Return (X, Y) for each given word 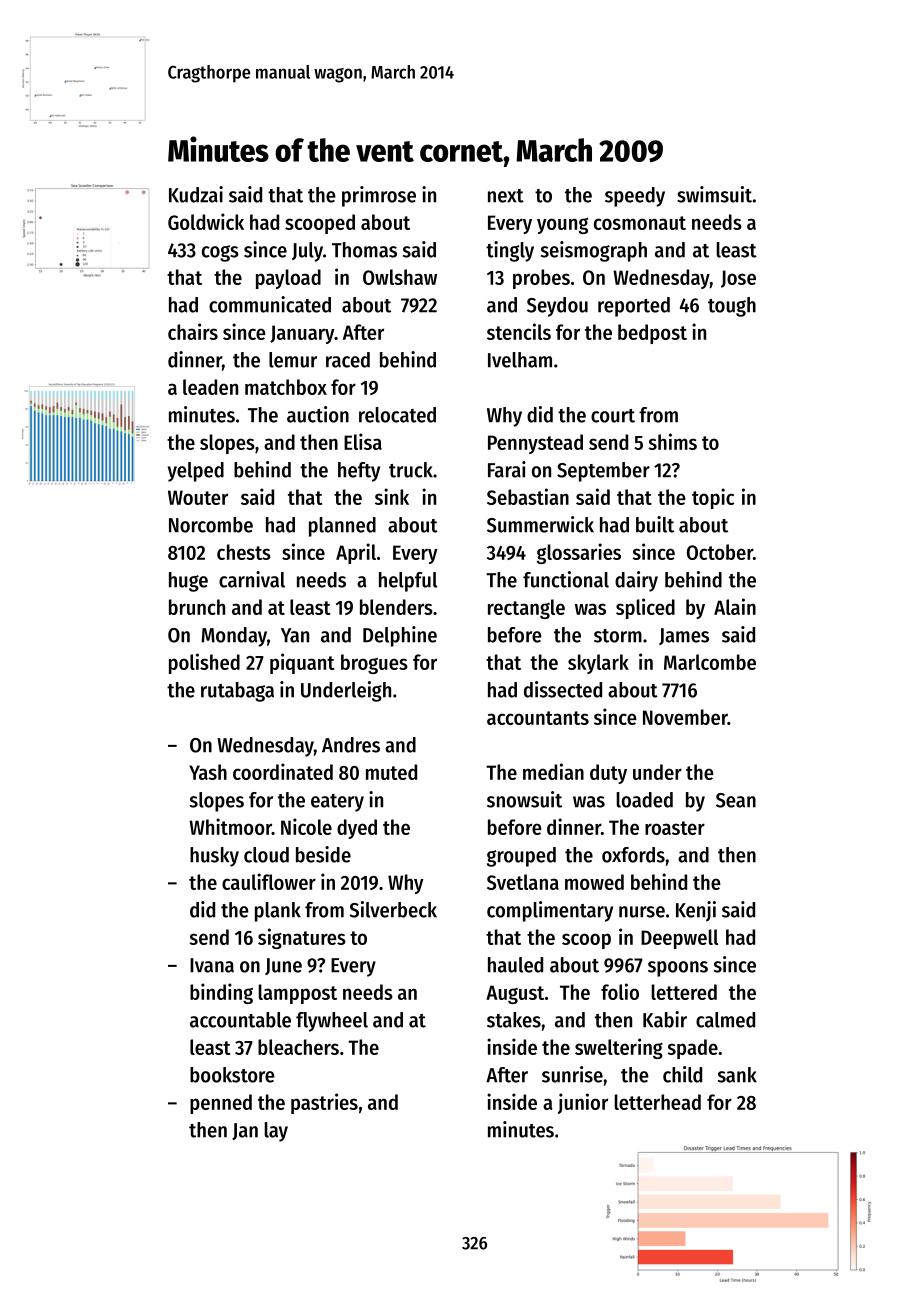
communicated (270, 304)
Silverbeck (393, 909)
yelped (196, 472)
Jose (738, 279)
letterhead (657, 1102)
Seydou (557, 307)
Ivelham (520, 360)
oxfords (633, 855)
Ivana (212, 965)
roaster (675, 828)
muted (391, 772)
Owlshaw (400, 277)
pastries (324, 1103)
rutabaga (237, 692)
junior (583, 1103)
